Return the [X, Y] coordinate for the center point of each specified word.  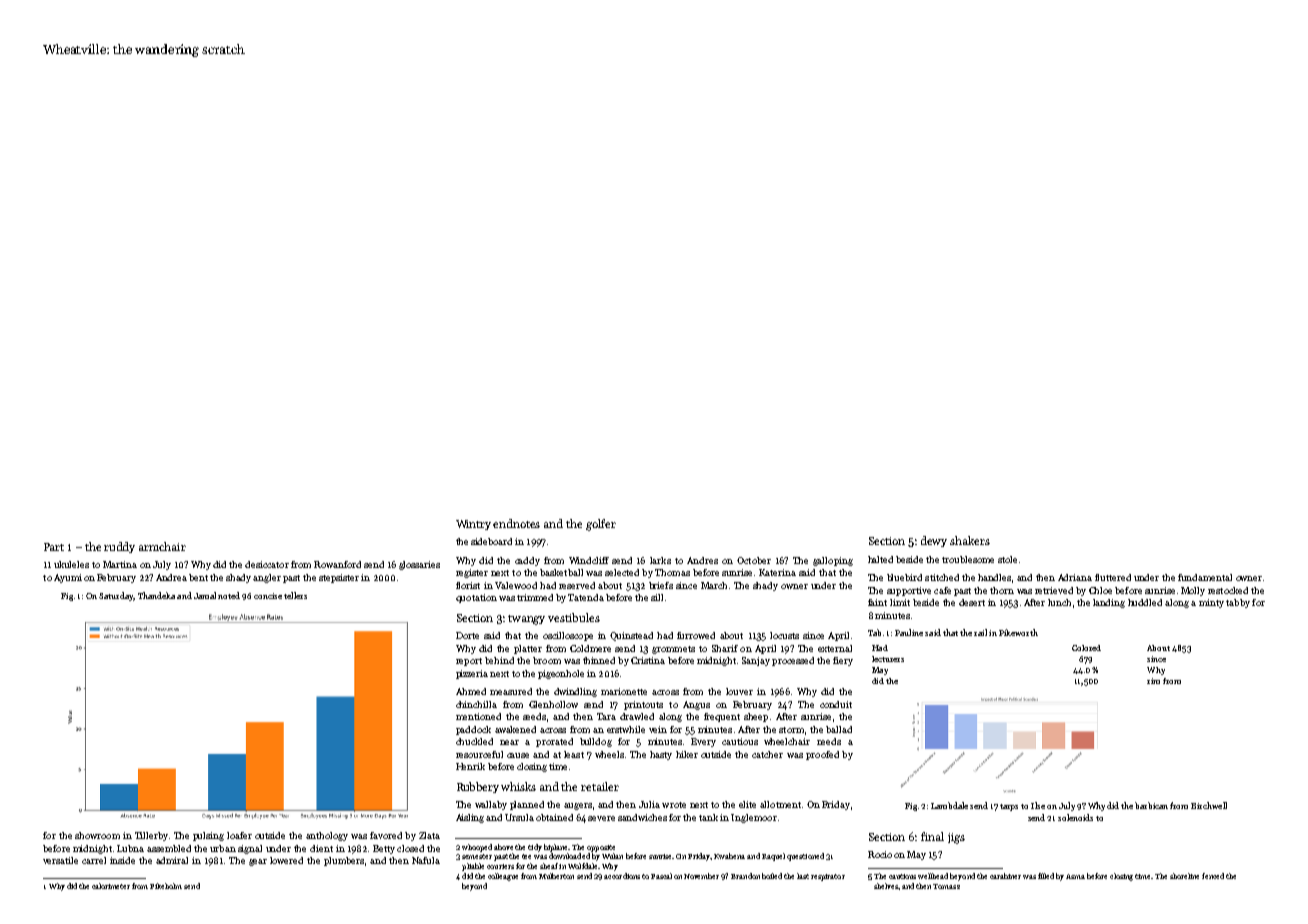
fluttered [1113, 577]
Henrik [470, 766]
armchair [162, 546]
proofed [822, 755]
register [472, 573]
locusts [784, 635]
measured [511, 691]
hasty [661, 755]
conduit [836, 704]
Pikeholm [166, 886]
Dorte [467, 635]
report [469, 662]
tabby [1238, 603]
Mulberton [556, 876]
